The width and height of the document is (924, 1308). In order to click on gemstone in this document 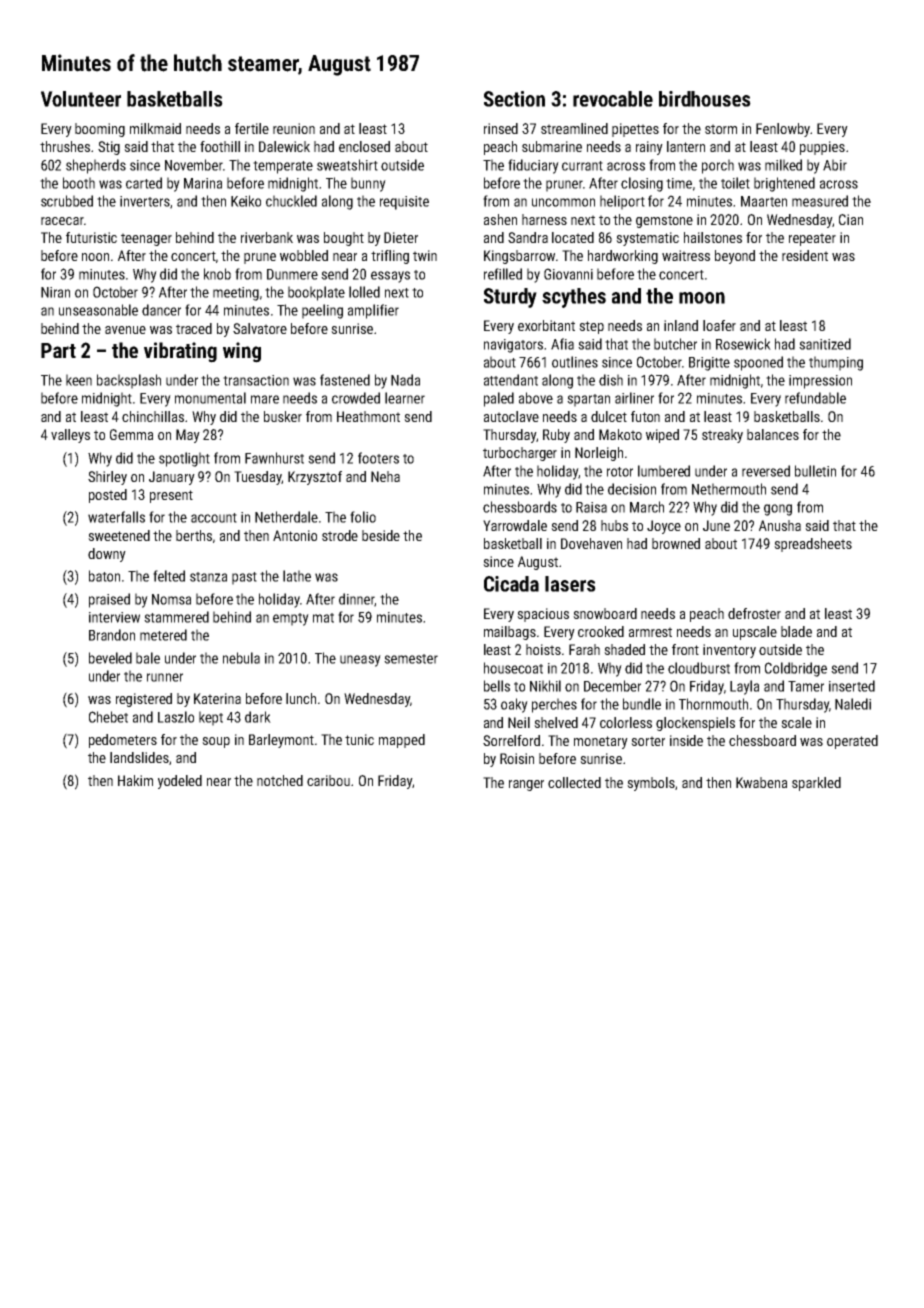, I will do `click(664, 221)`.
